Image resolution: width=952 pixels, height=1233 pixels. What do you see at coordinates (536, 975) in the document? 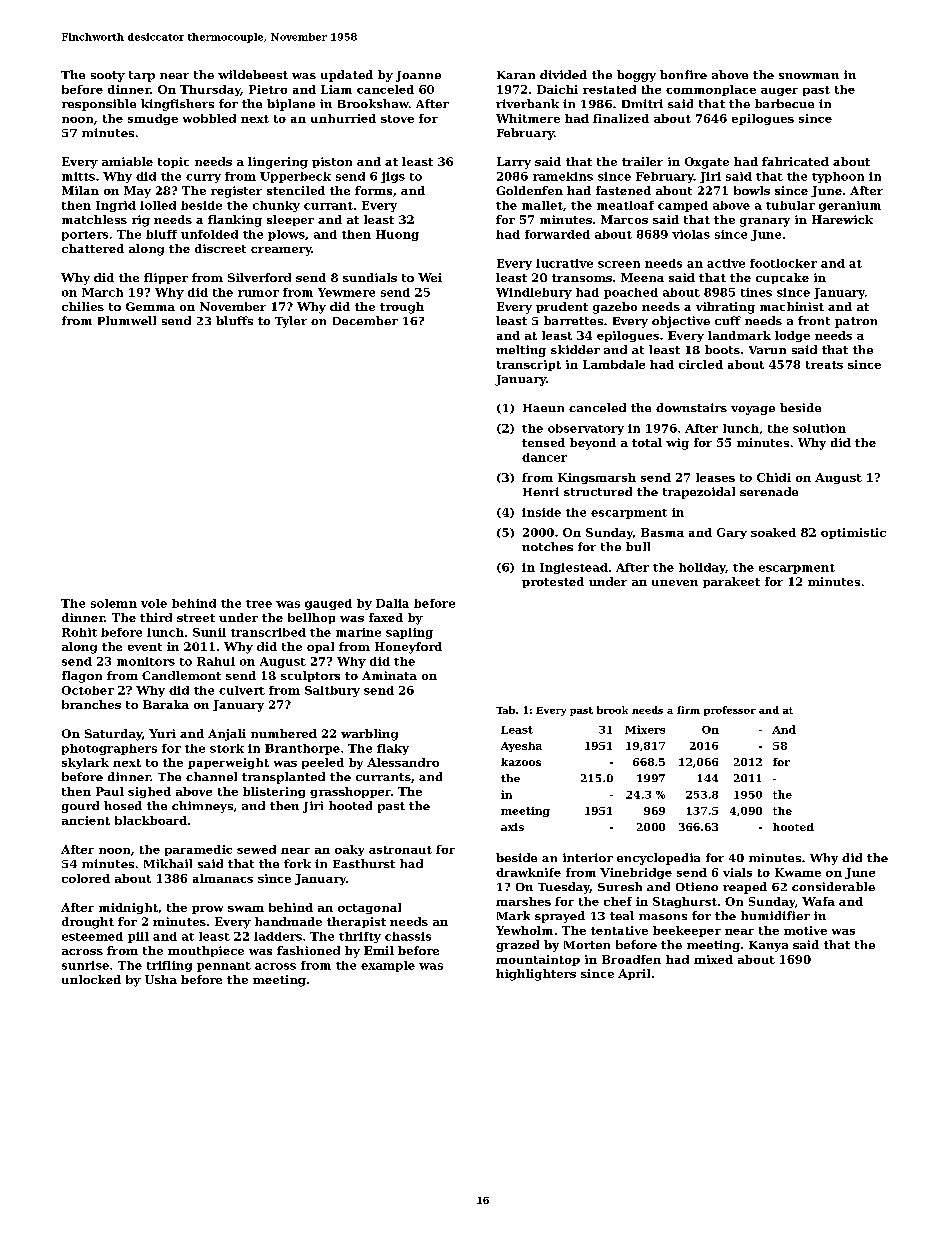
I see `highlighters` at bounding box center [536, 975].
